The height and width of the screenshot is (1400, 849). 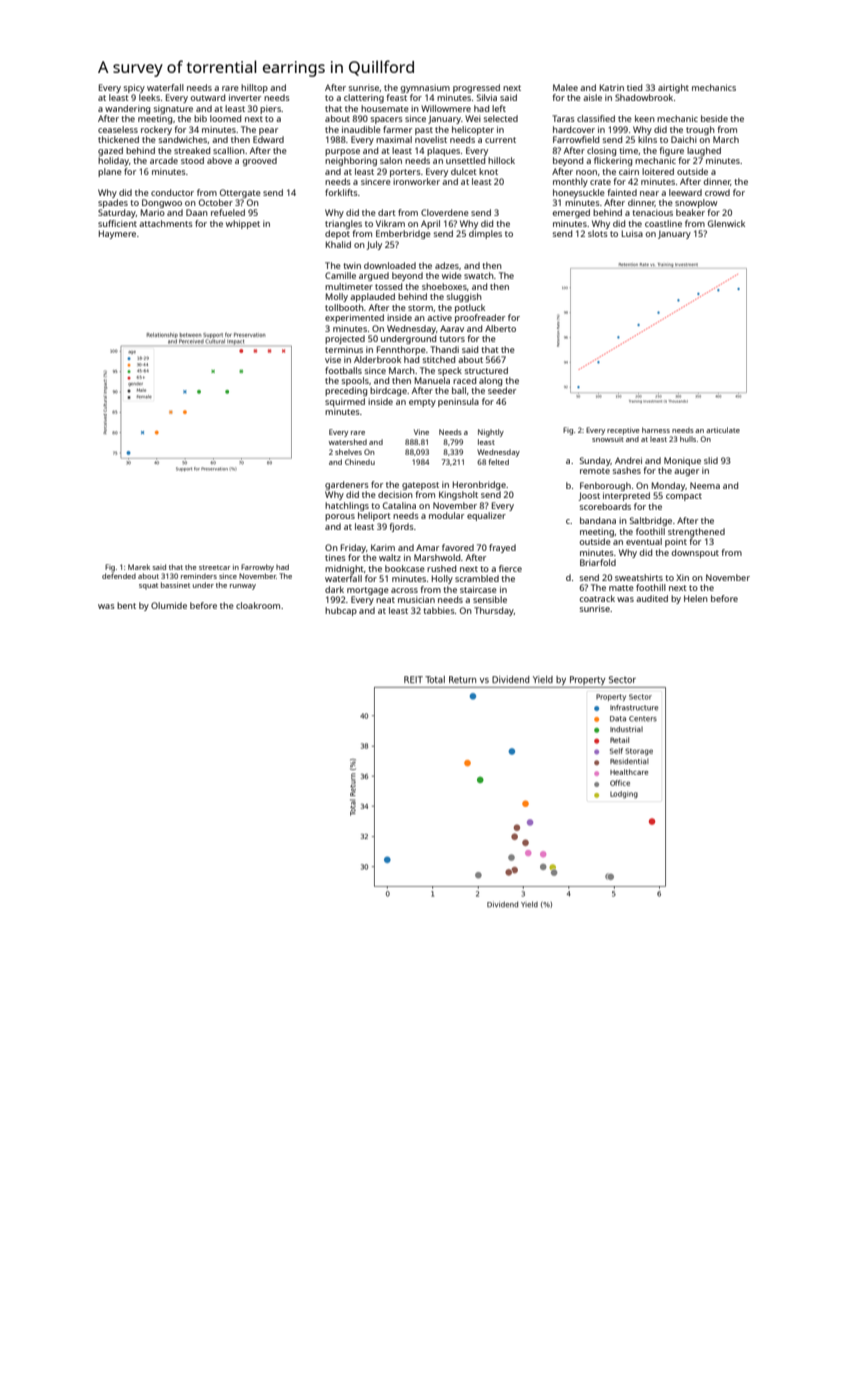 I want to click on Vine, so click(x=421, y=432).
